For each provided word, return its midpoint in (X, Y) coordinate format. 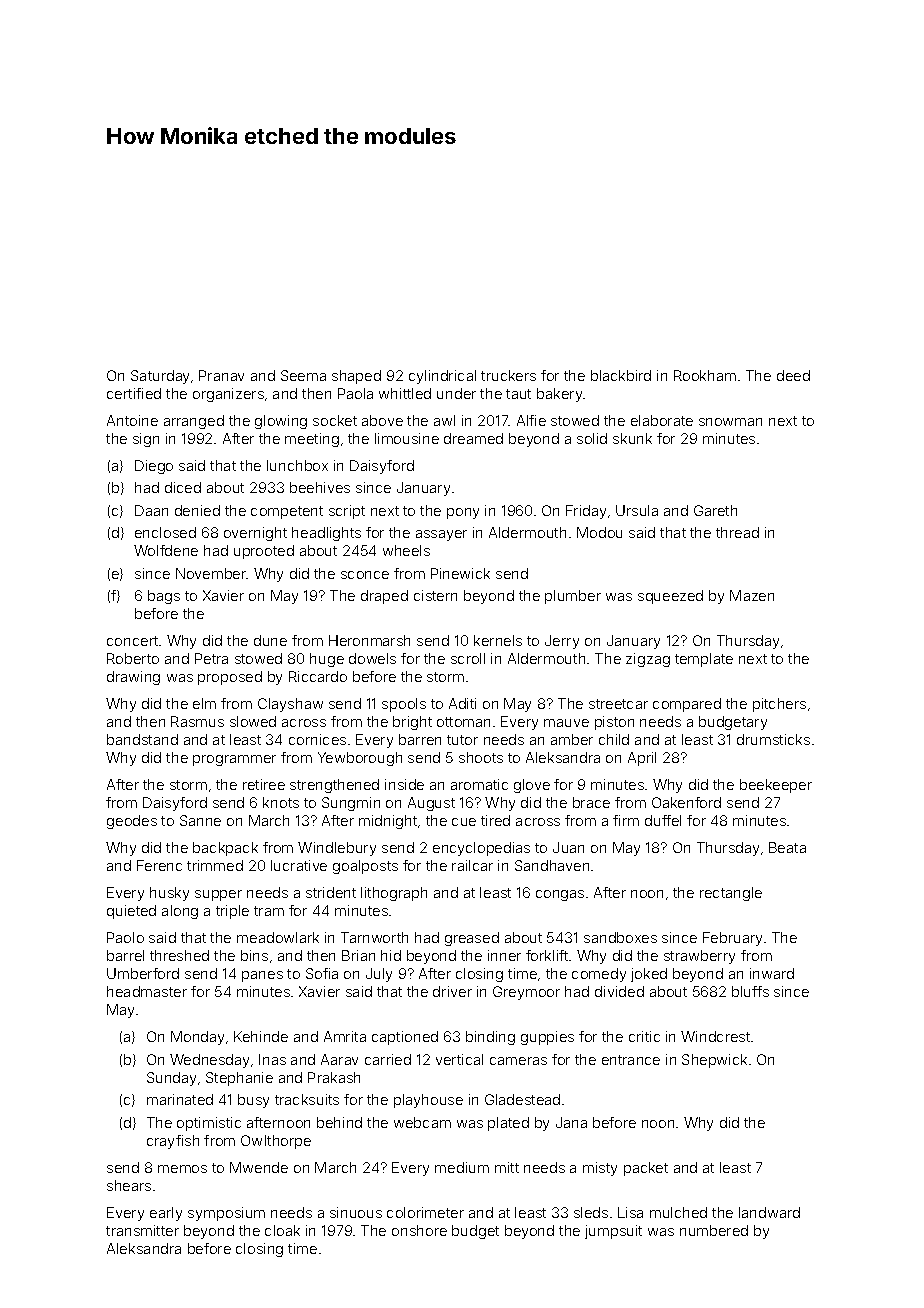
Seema (303, 375)
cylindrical (442, 377)
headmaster (147, 991)
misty (600, 1169)
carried (388, 1059)
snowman (730, 422)
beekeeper (776, 786)
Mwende (259, 1167)
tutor (462, 740)
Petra (211, 658)
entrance (631, 1060)
